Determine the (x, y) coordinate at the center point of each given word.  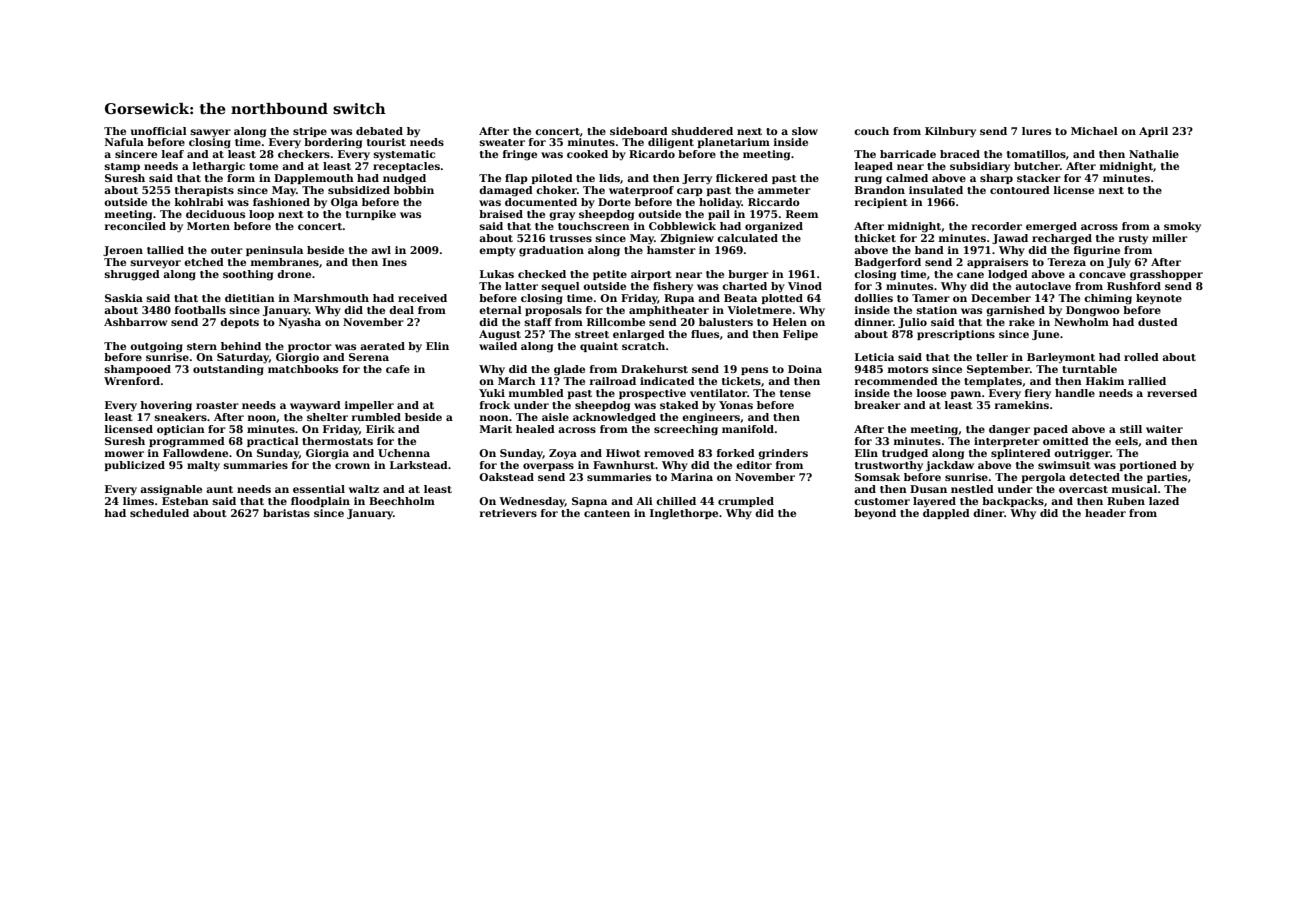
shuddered (702, 131)
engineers (711, 418)
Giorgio (297, 358)
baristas (286, 513)
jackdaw (950, 466)
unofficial (159, 131)
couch (871, 131)
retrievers (508, 513)
